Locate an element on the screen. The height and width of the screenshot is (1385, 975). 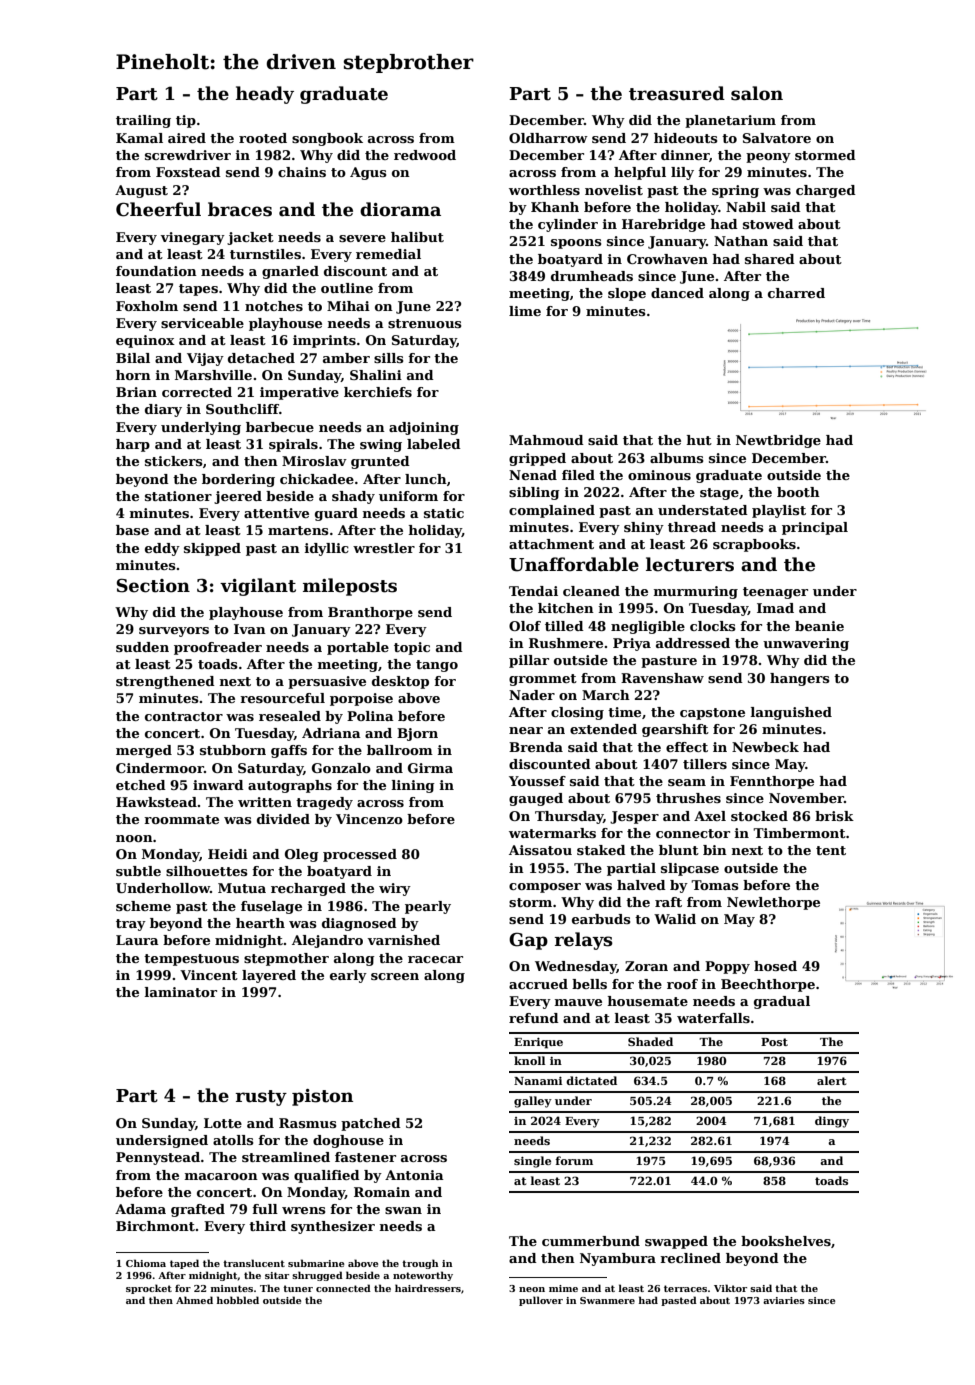
hut is located at coordinates (699, 440).
